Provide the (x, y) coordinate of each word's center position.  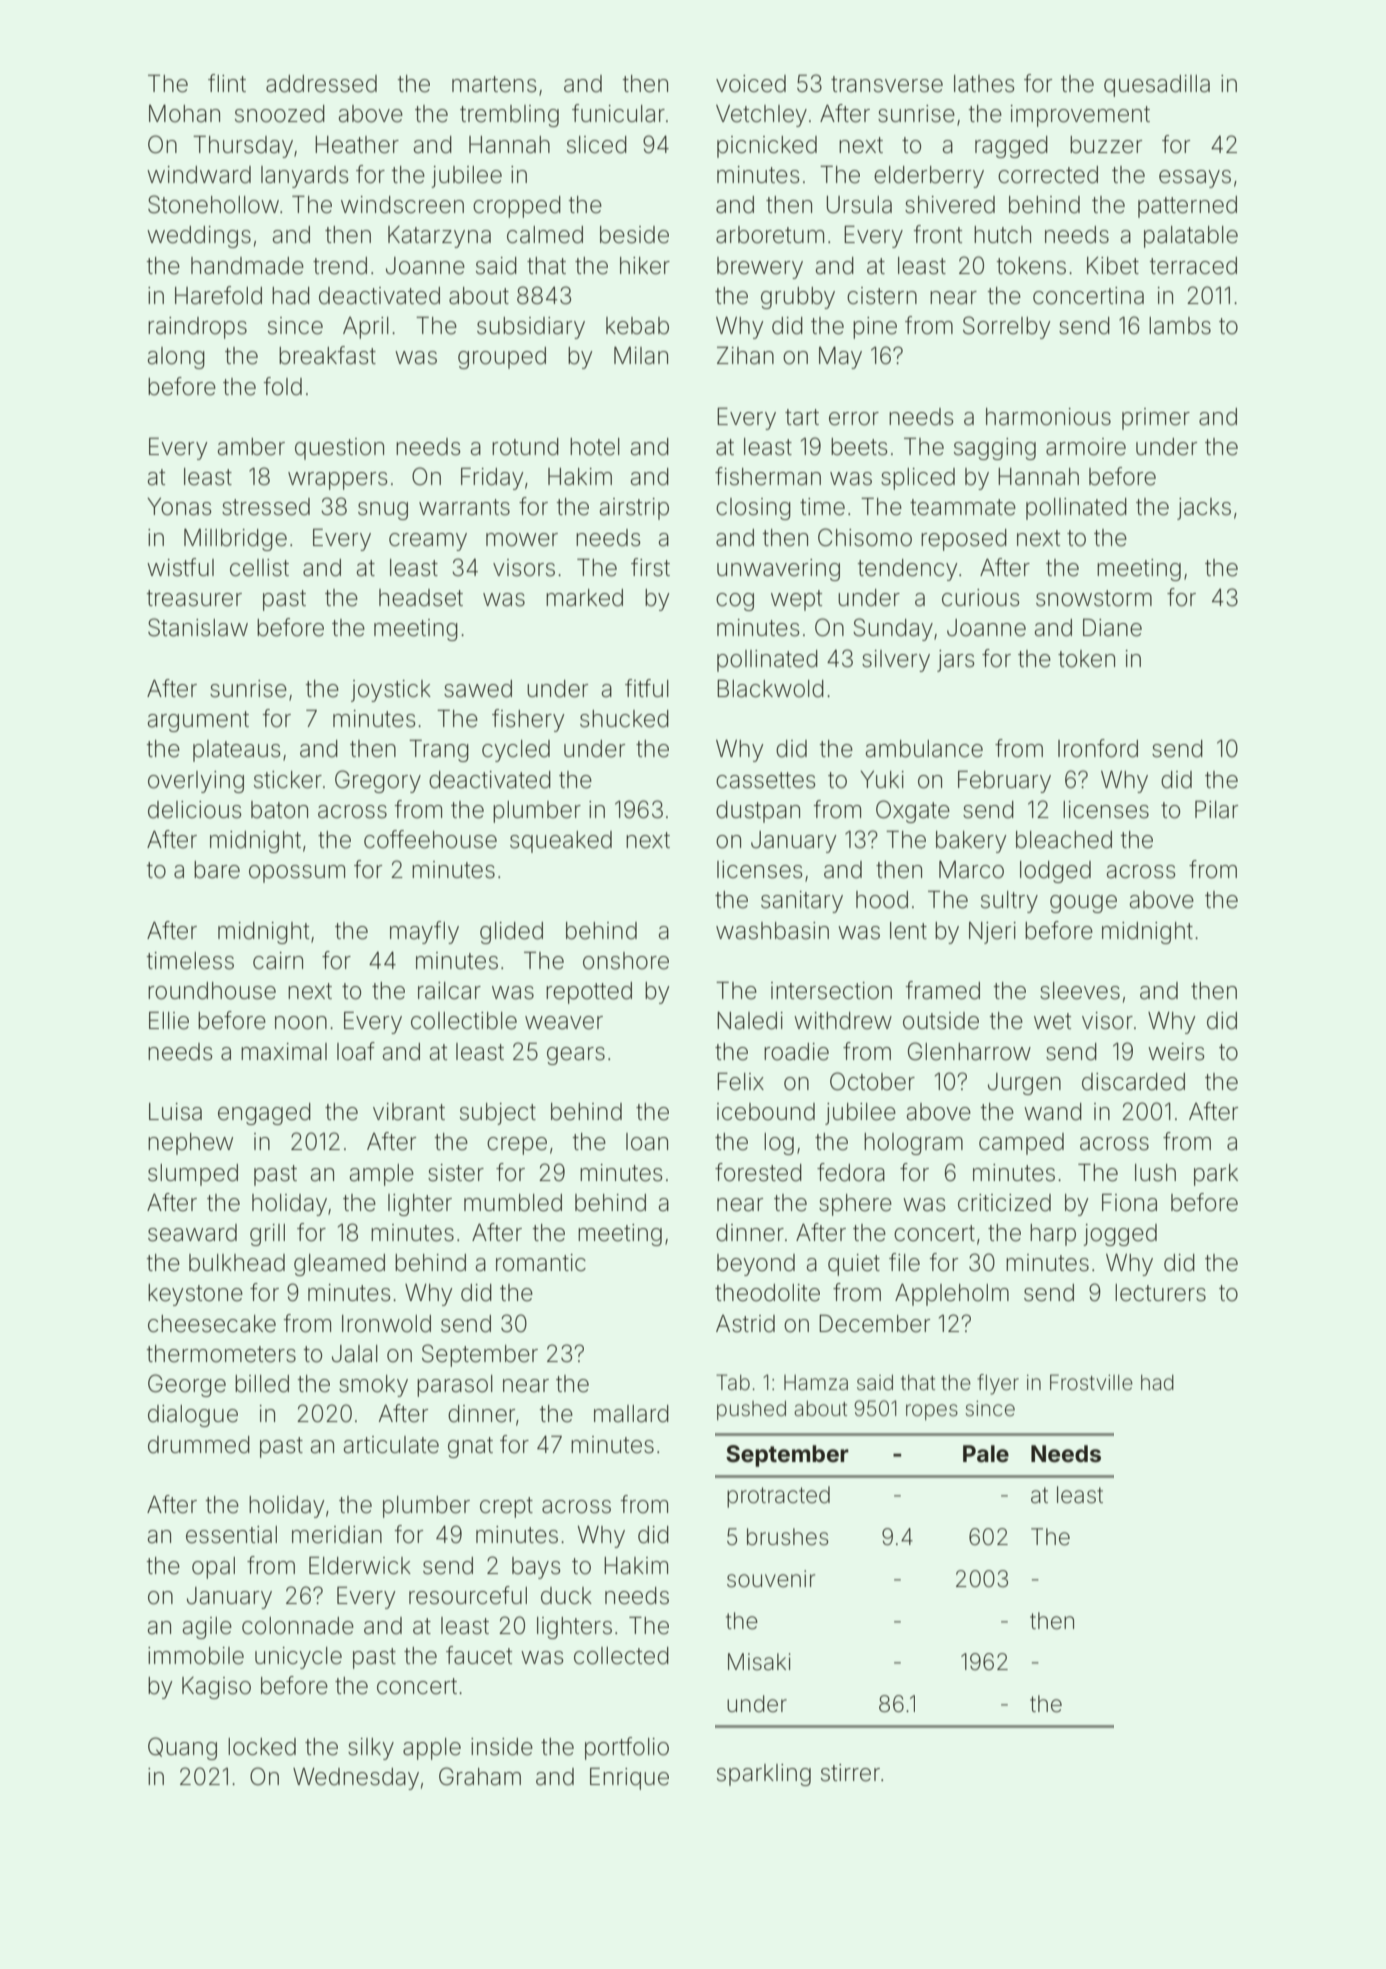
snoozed (280, 114)
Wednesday (356, 1779)
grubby (798, 298)
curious (981, 598)
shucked (624, 719)
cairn (278, 961)
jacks (1204, 509)
